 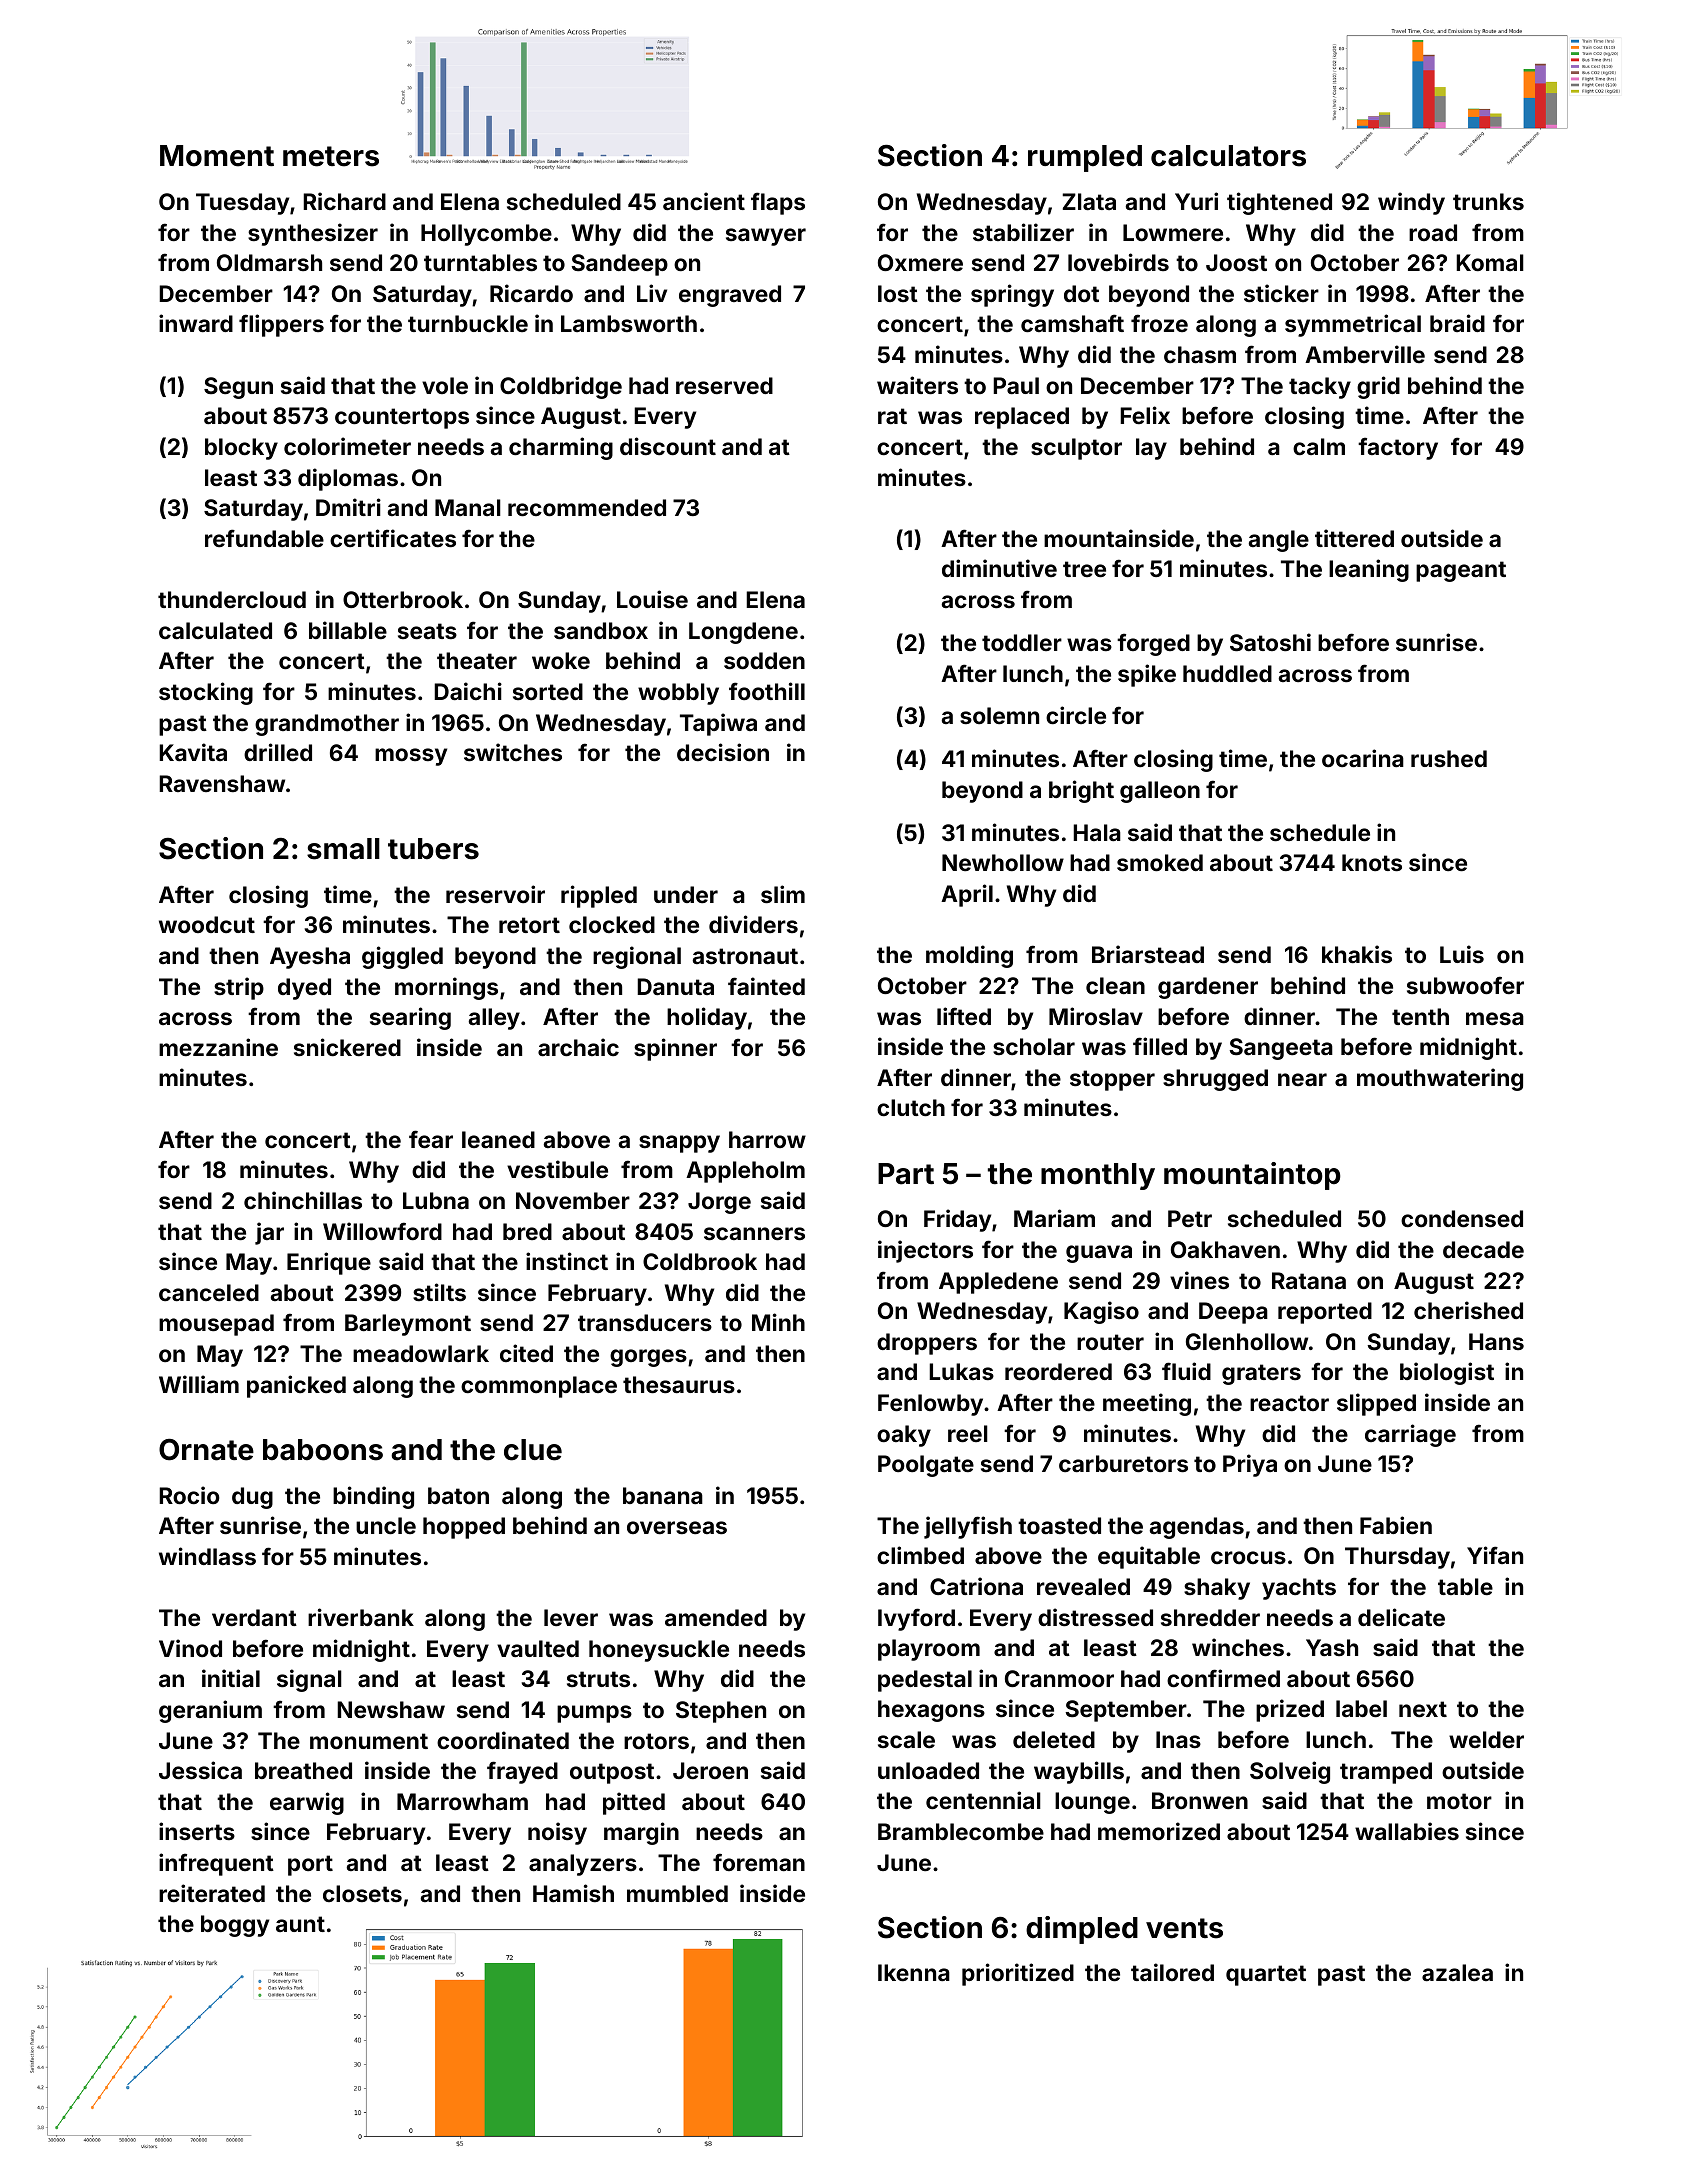 I want to click on carriage, so click(x=1410, y=1435).
